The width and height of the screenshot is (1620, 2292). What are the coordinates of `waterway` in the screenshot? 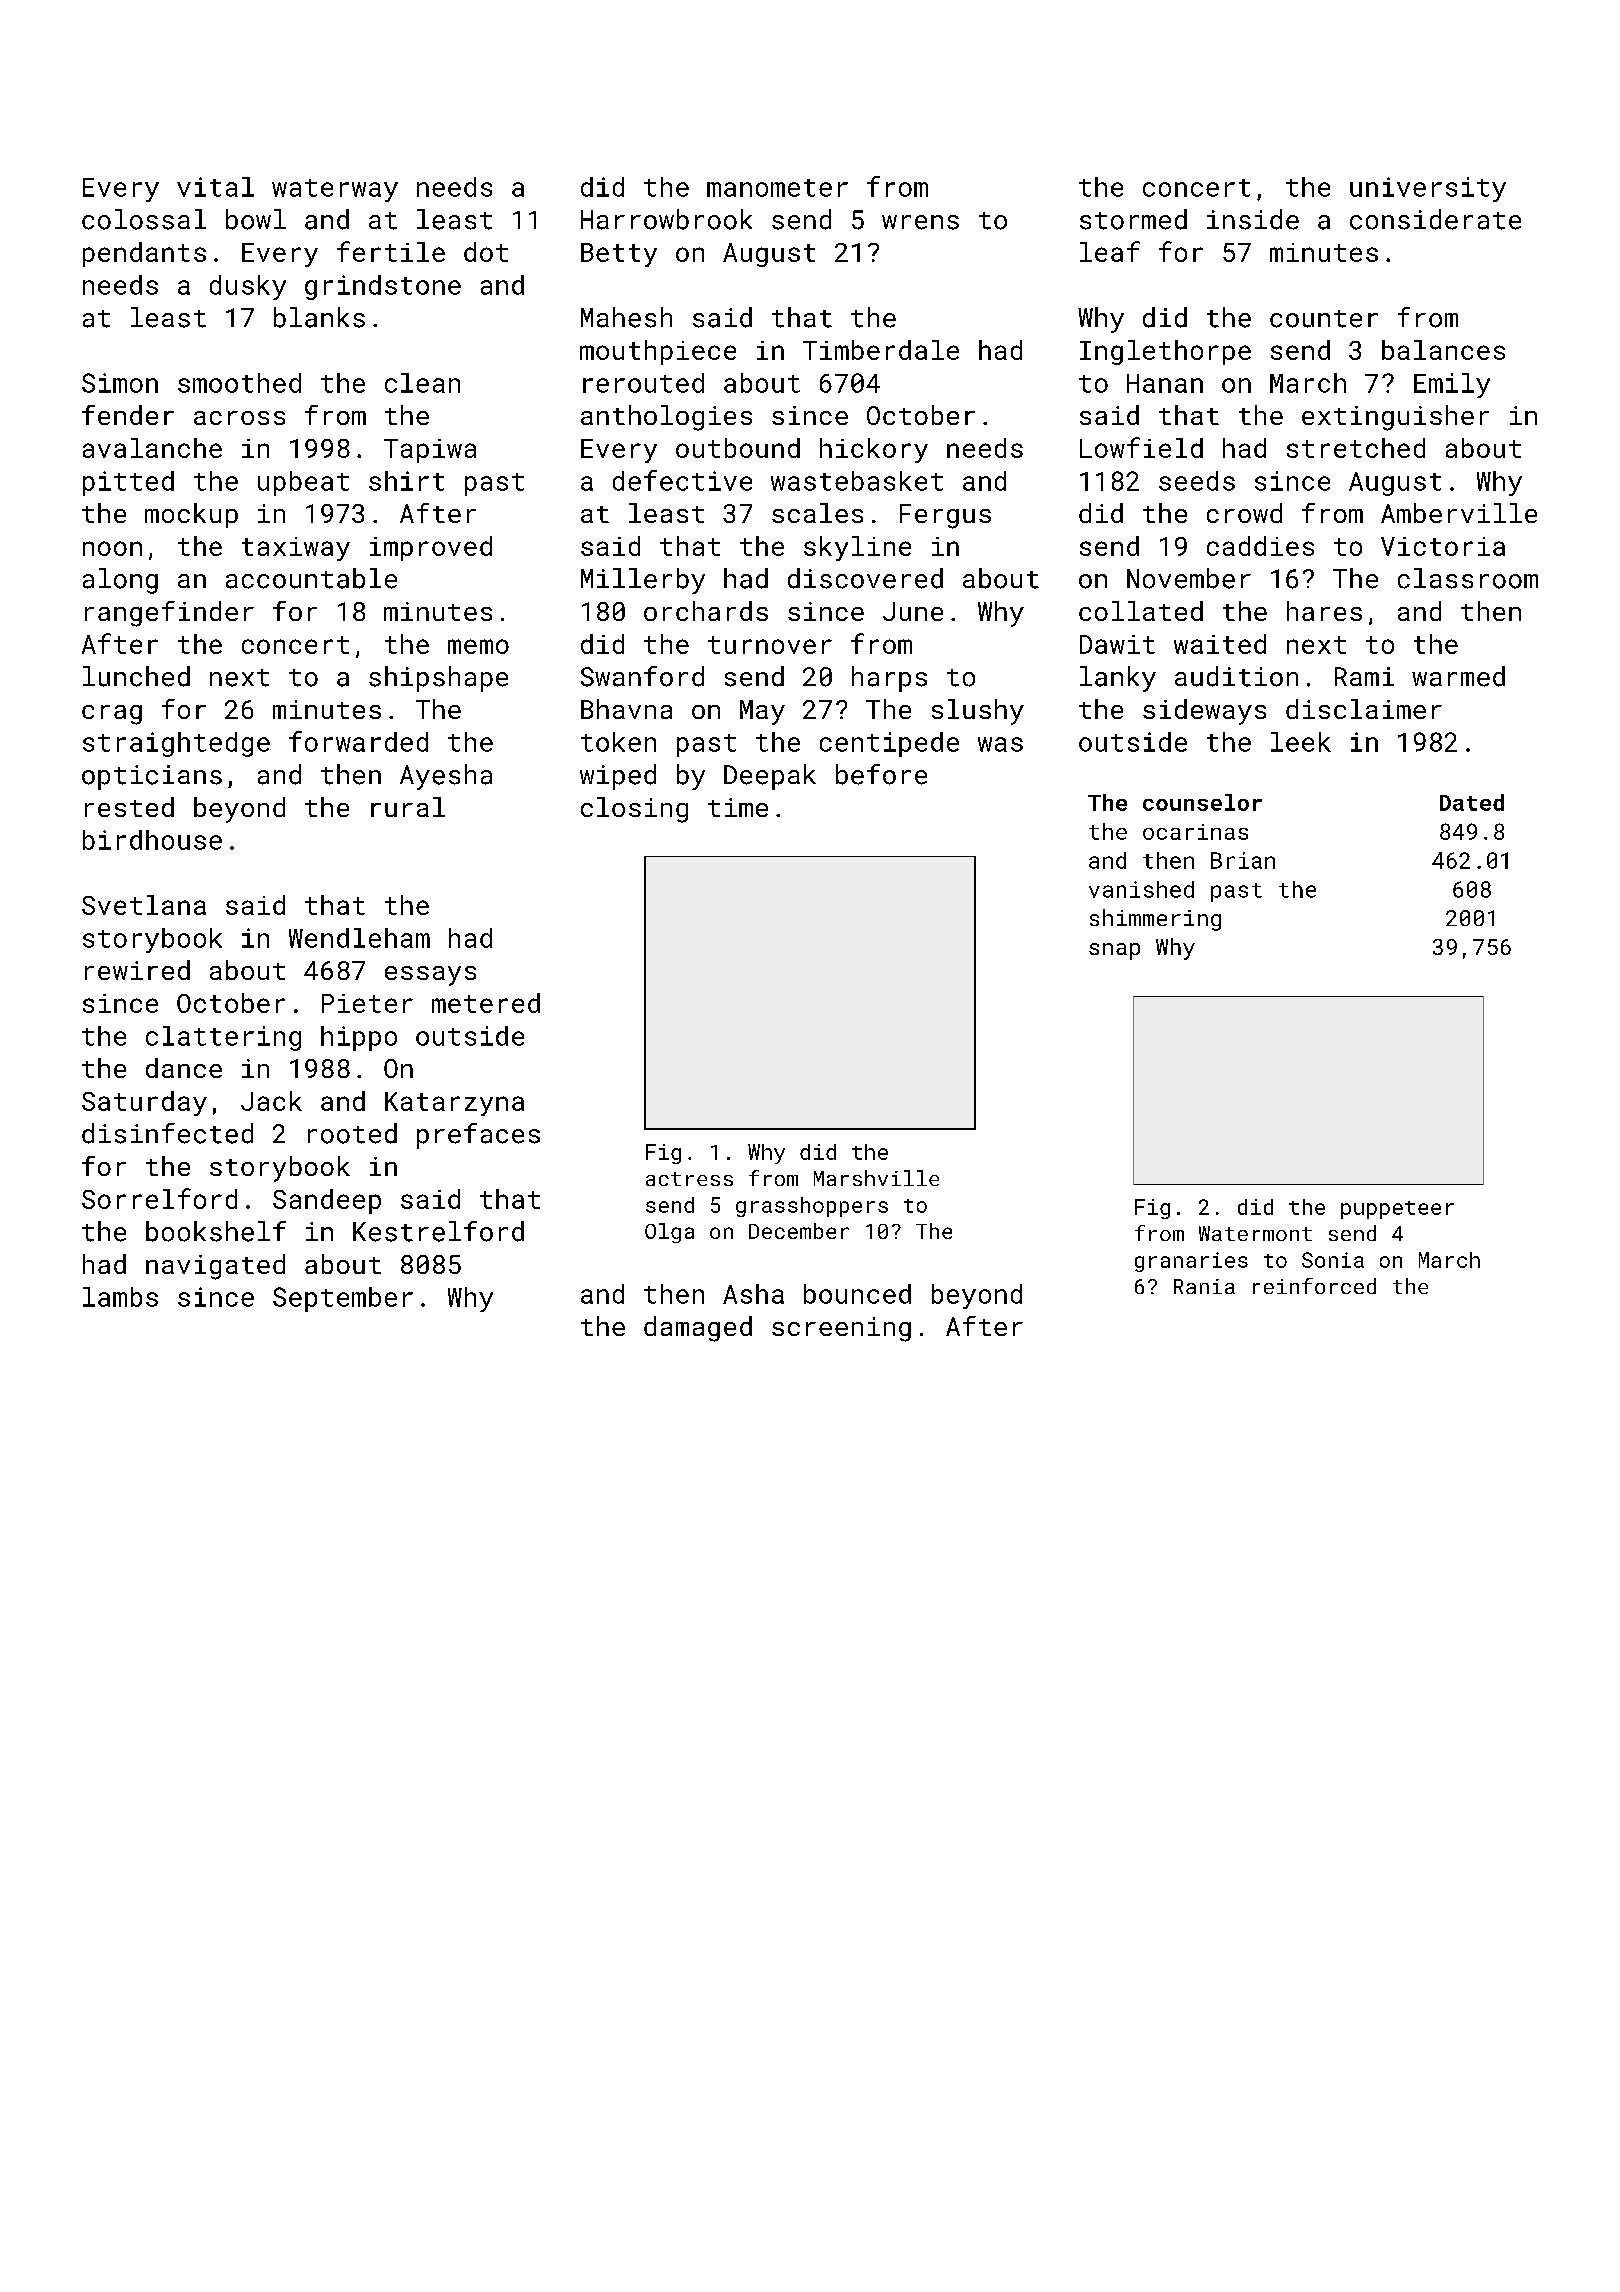 It's located at (335, 190).
